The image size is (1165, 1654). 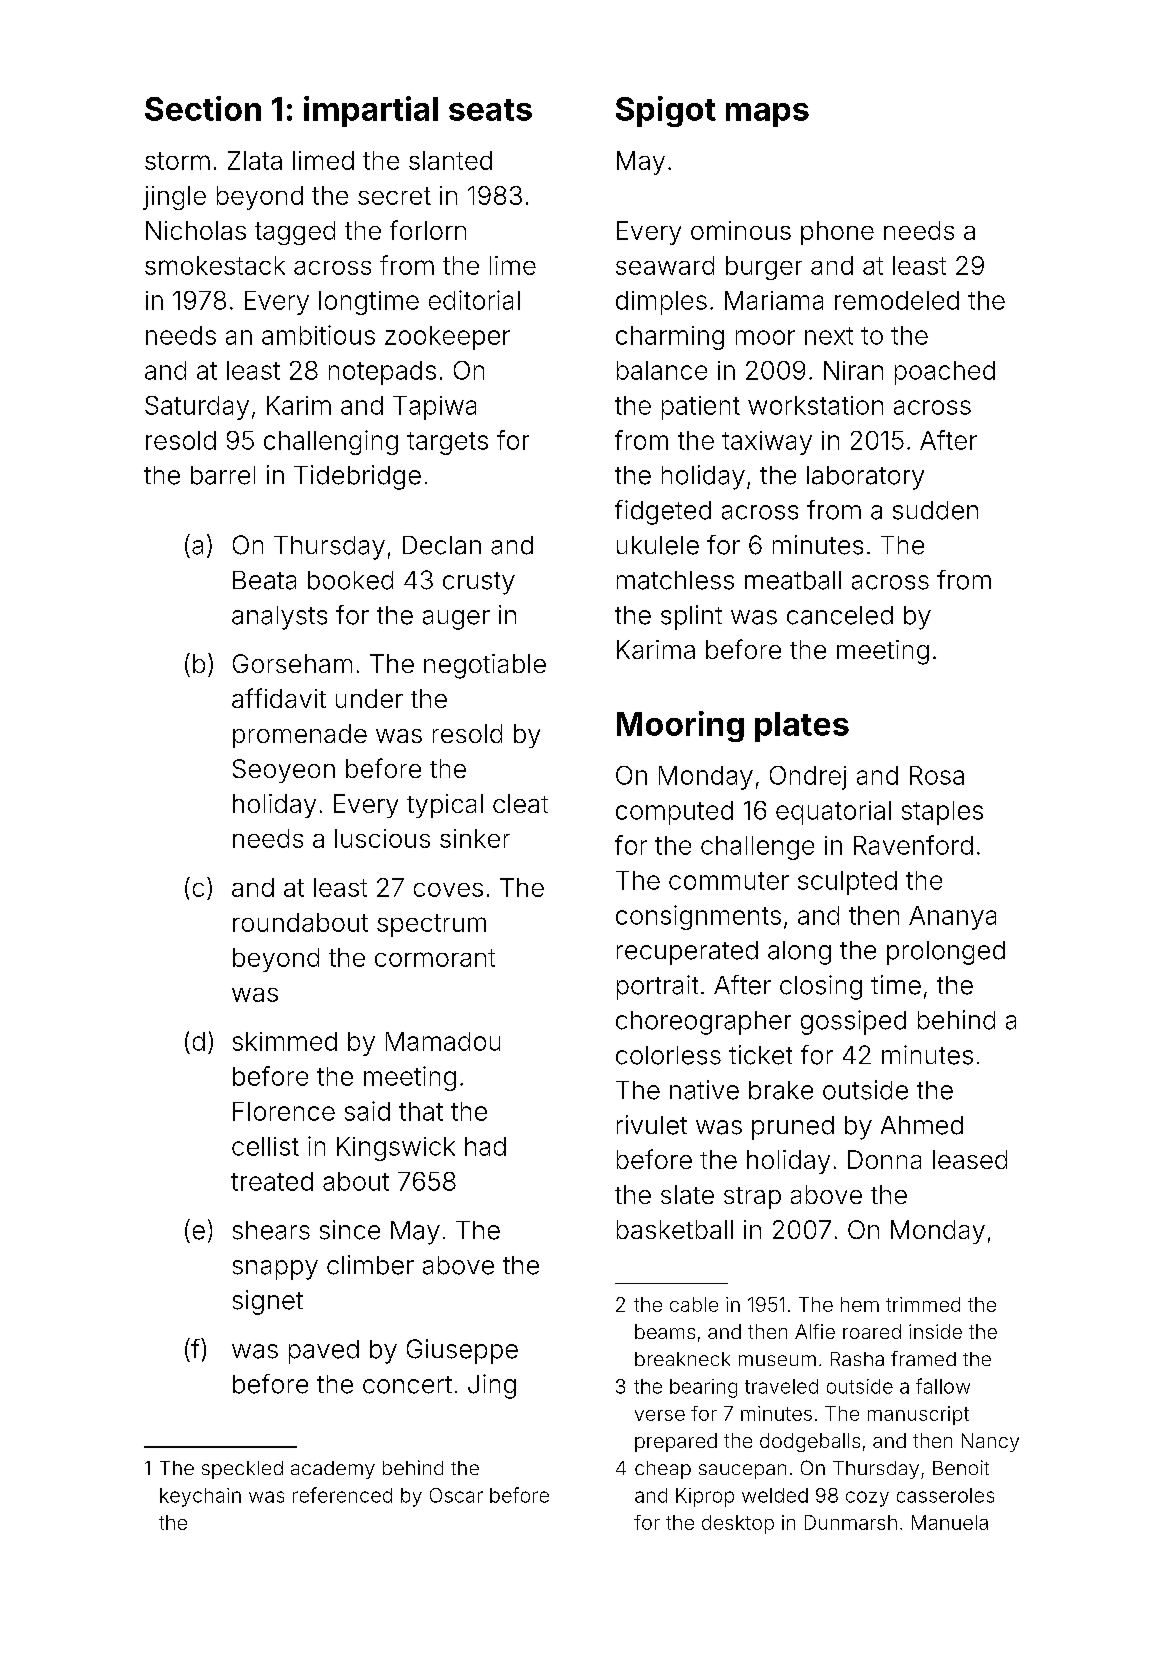 What do you see at coordinates (775, 1495) in the screenshot?
I see `welded` at bounding box center [775, 1495].
